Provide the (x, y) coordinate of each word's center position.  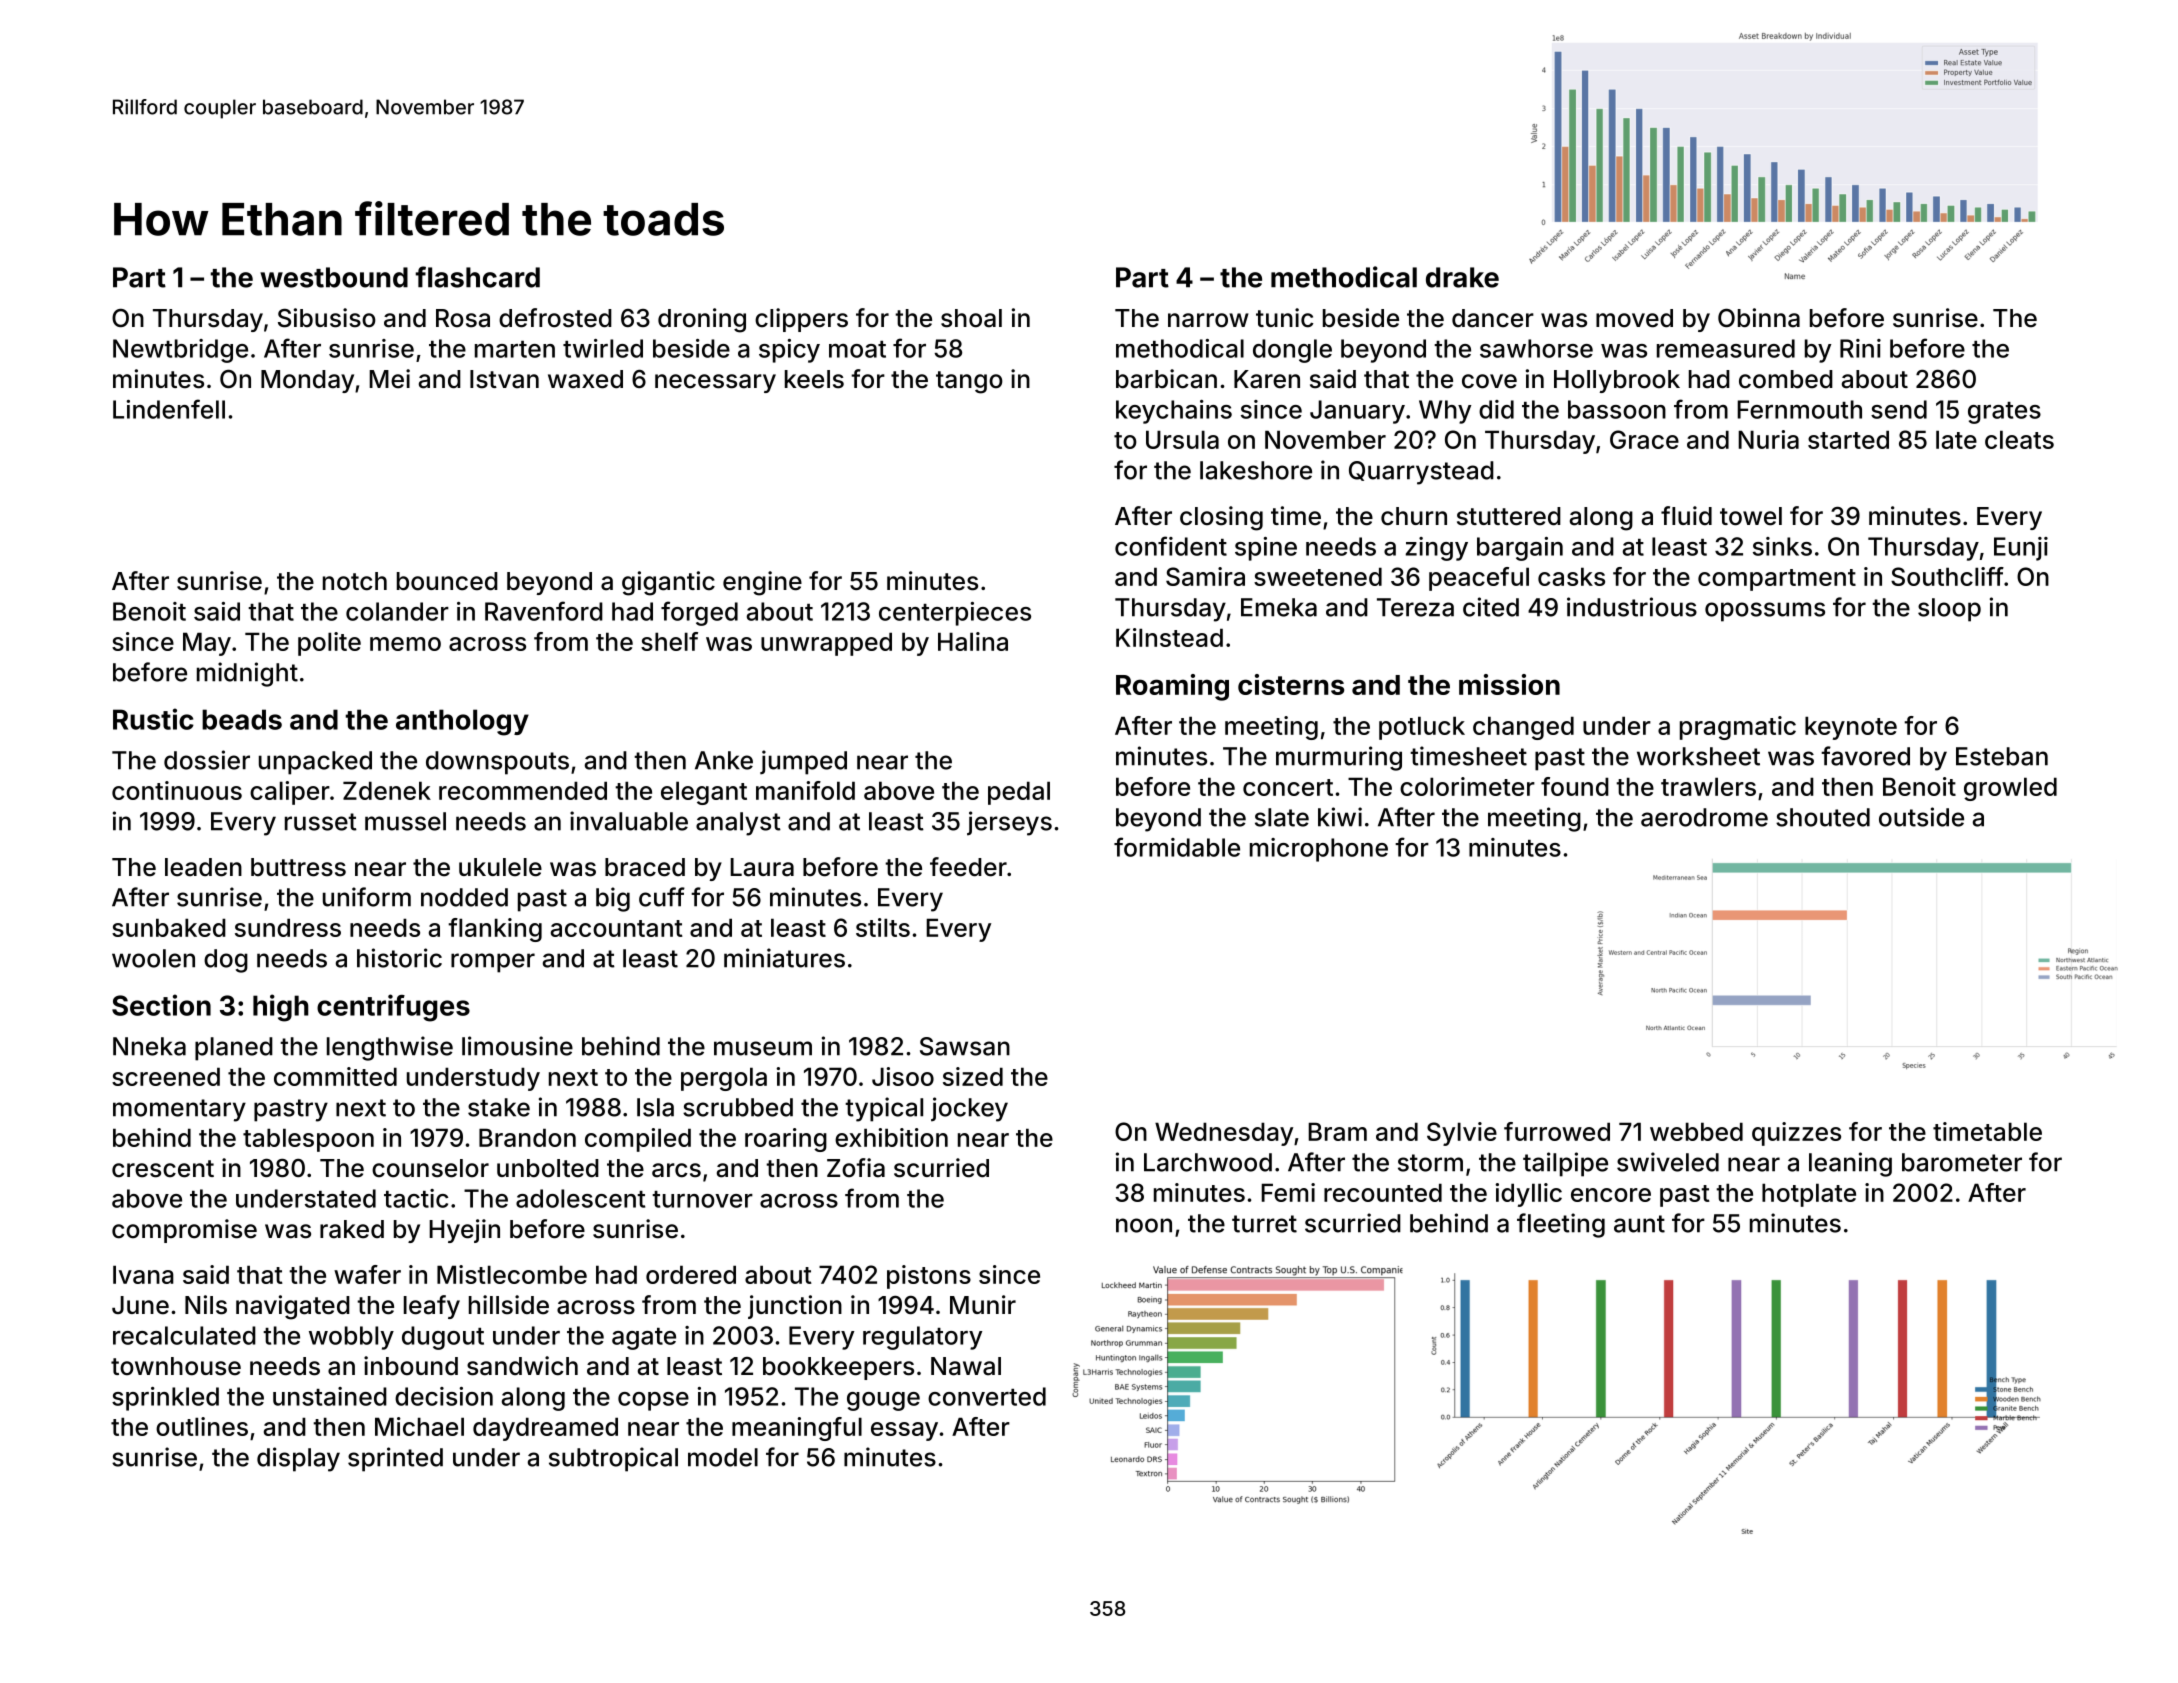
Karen (1267, 379)
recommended (523, 790)
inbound (411, 1366)
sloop (1949, 610)
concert (1288, 787)
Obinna (1759, 318)
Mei (389, 379)
